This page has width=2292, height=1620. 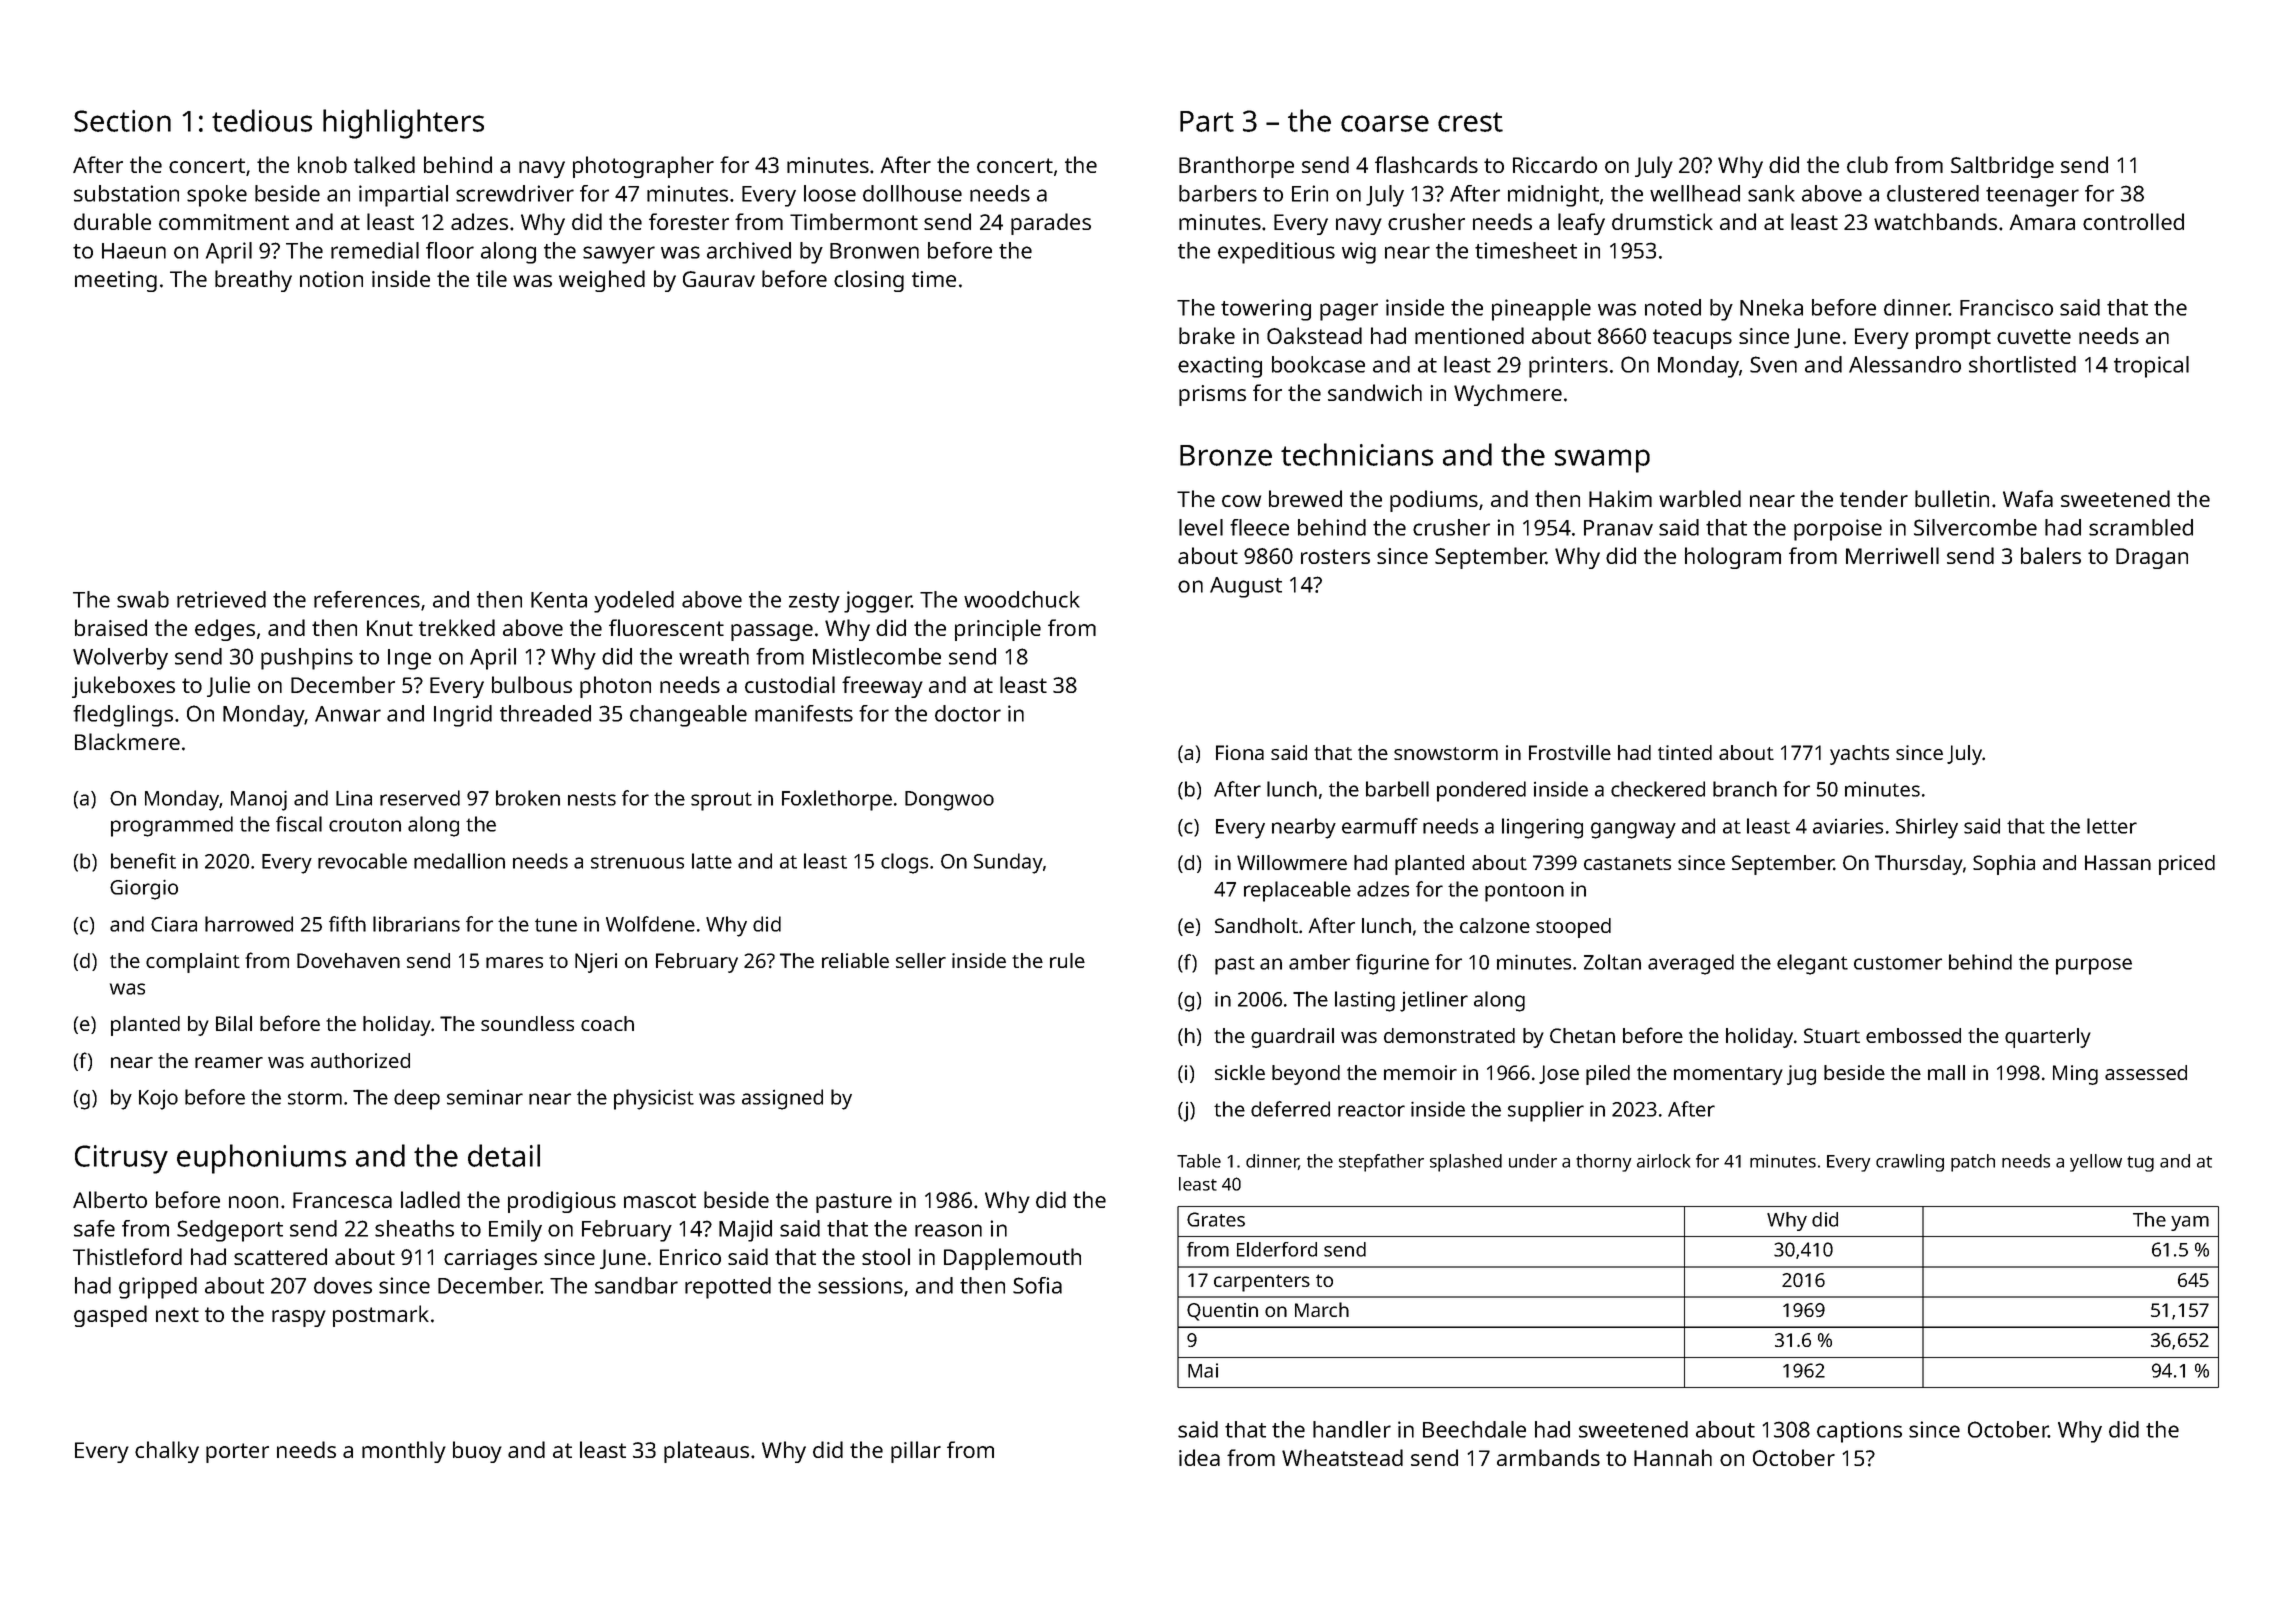 What do you see at coordinates (167, 1452) in the page?
I see `chalky` at bounding box center [167, 1452].
